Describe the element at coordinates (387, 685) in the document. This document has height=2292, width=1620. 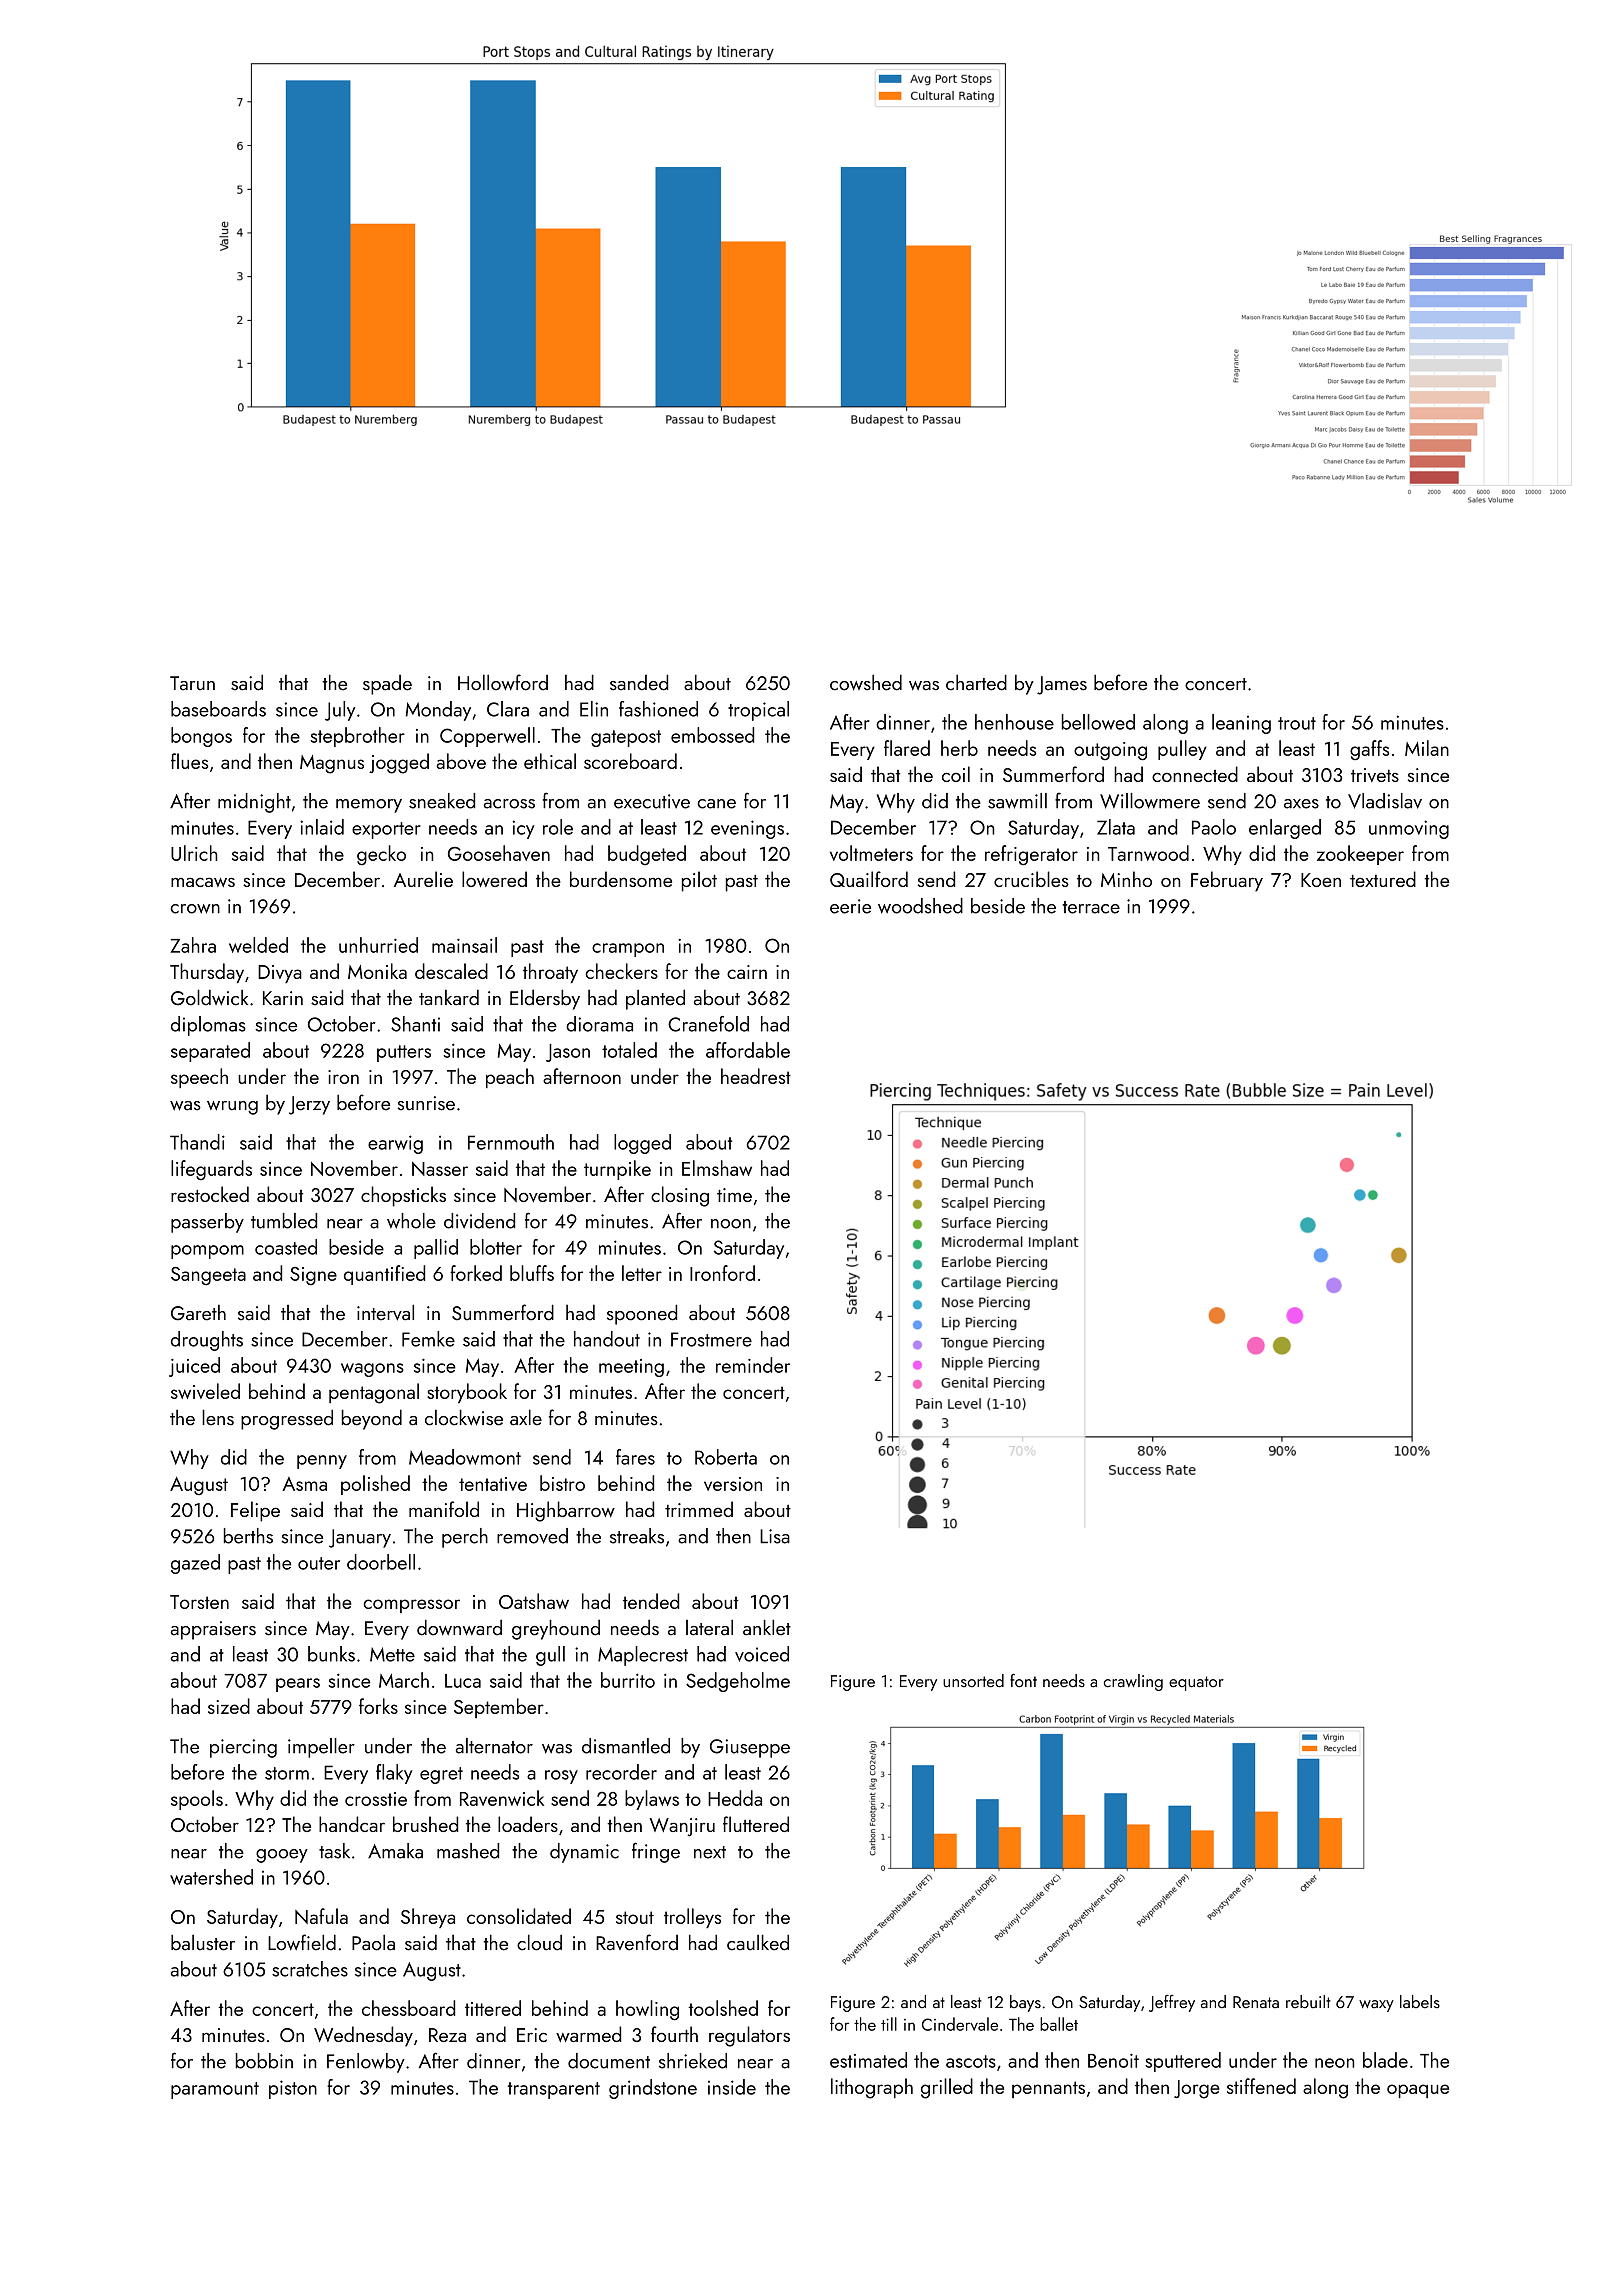
I see `spade` at that location.
